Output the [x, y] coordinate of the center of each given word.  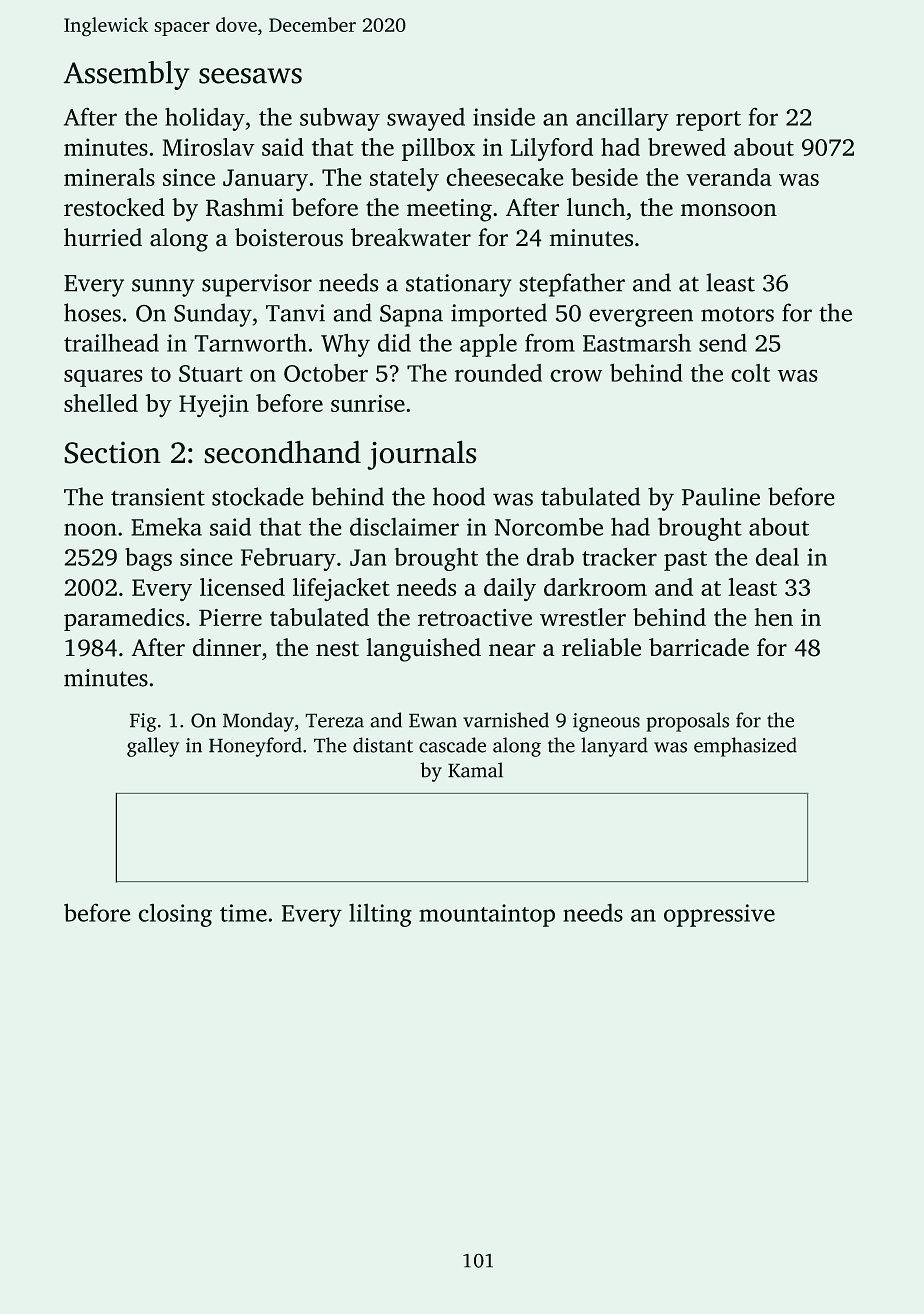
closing [175, 915]
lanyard [614, 747]
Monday [258, 722]
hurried [103, 237]
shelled [101, 403]
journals [422, 455]
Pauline [721, 496]
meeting [449, 210]
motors [737, 314]
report [708, 121]
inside [504, 117]
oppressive [719, 915]
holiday [205, 119]
